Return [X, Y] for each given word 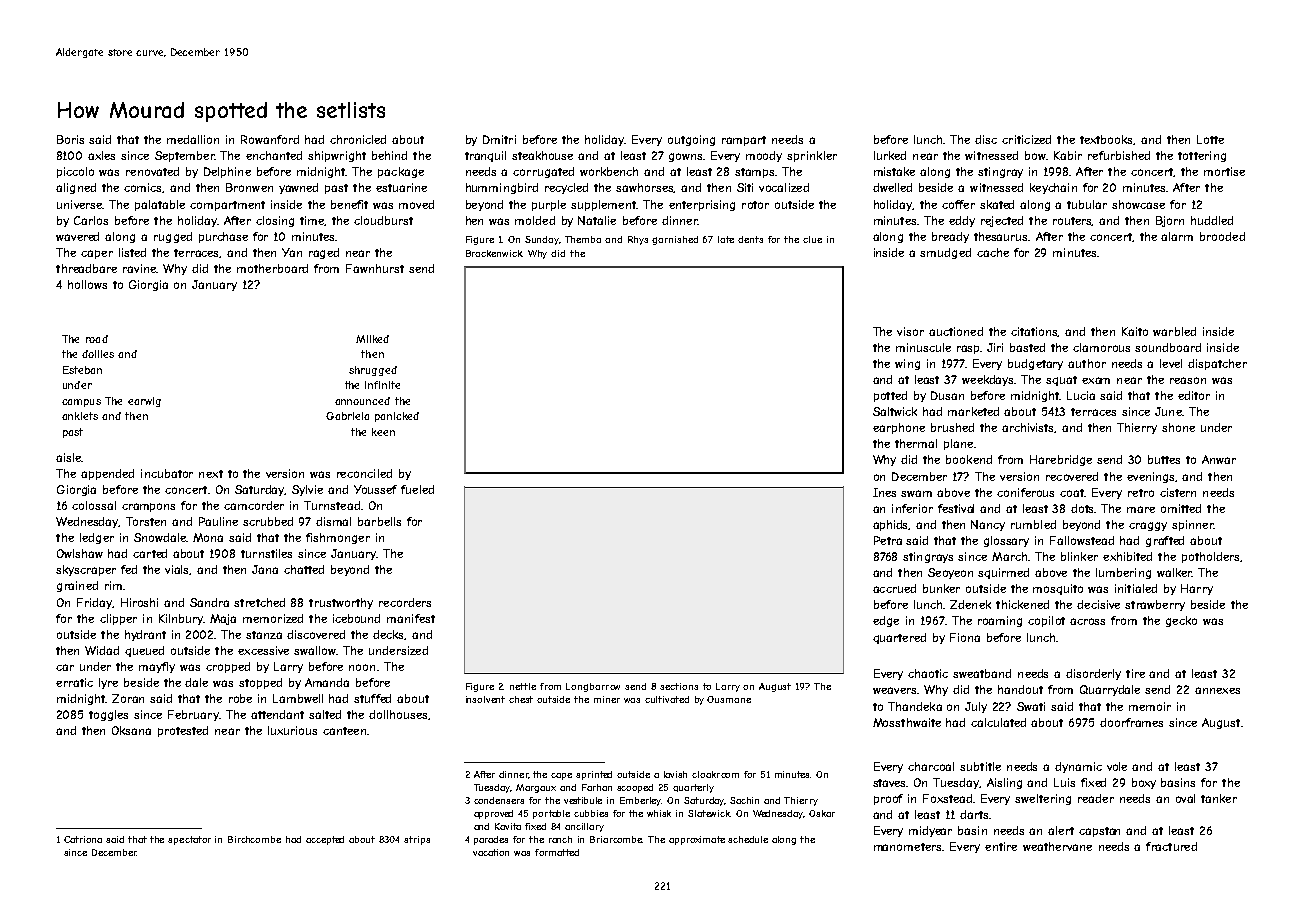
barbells [379, 521]
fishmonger [338, 538]
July [976, 707]
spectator [189, 840]
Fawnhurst [375, 268]
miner [607, 699]
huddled [1212, 220]
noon [362, 667]
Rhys [638, 240]
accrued [894, 588]
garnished [675, 240]
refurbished [1119, 155]
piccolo [75, 172]
